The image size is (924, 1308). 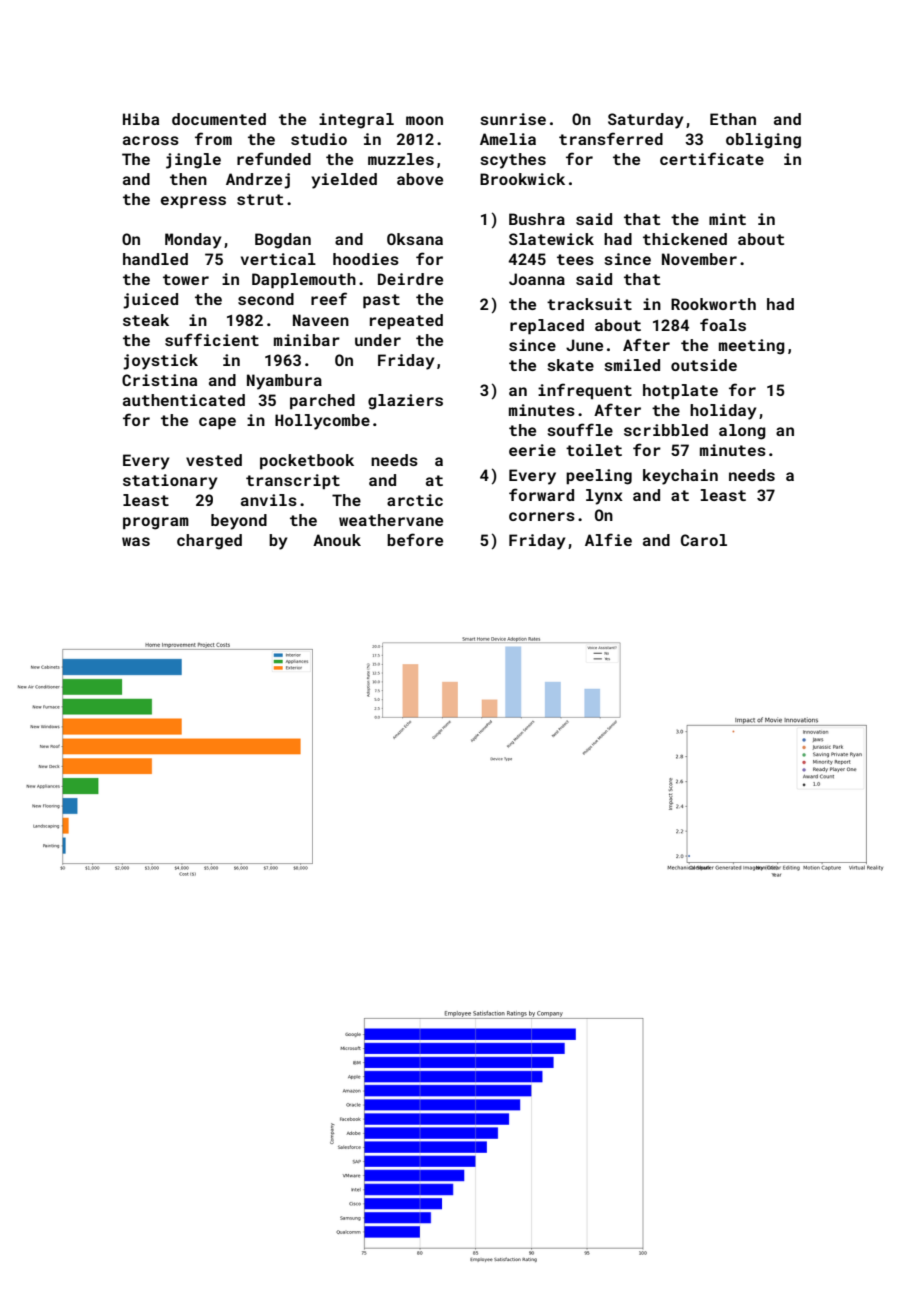 What do you see at coordinates (727, 219) in the screenshot?
I see `mint` at bounding box center [727, 219].
